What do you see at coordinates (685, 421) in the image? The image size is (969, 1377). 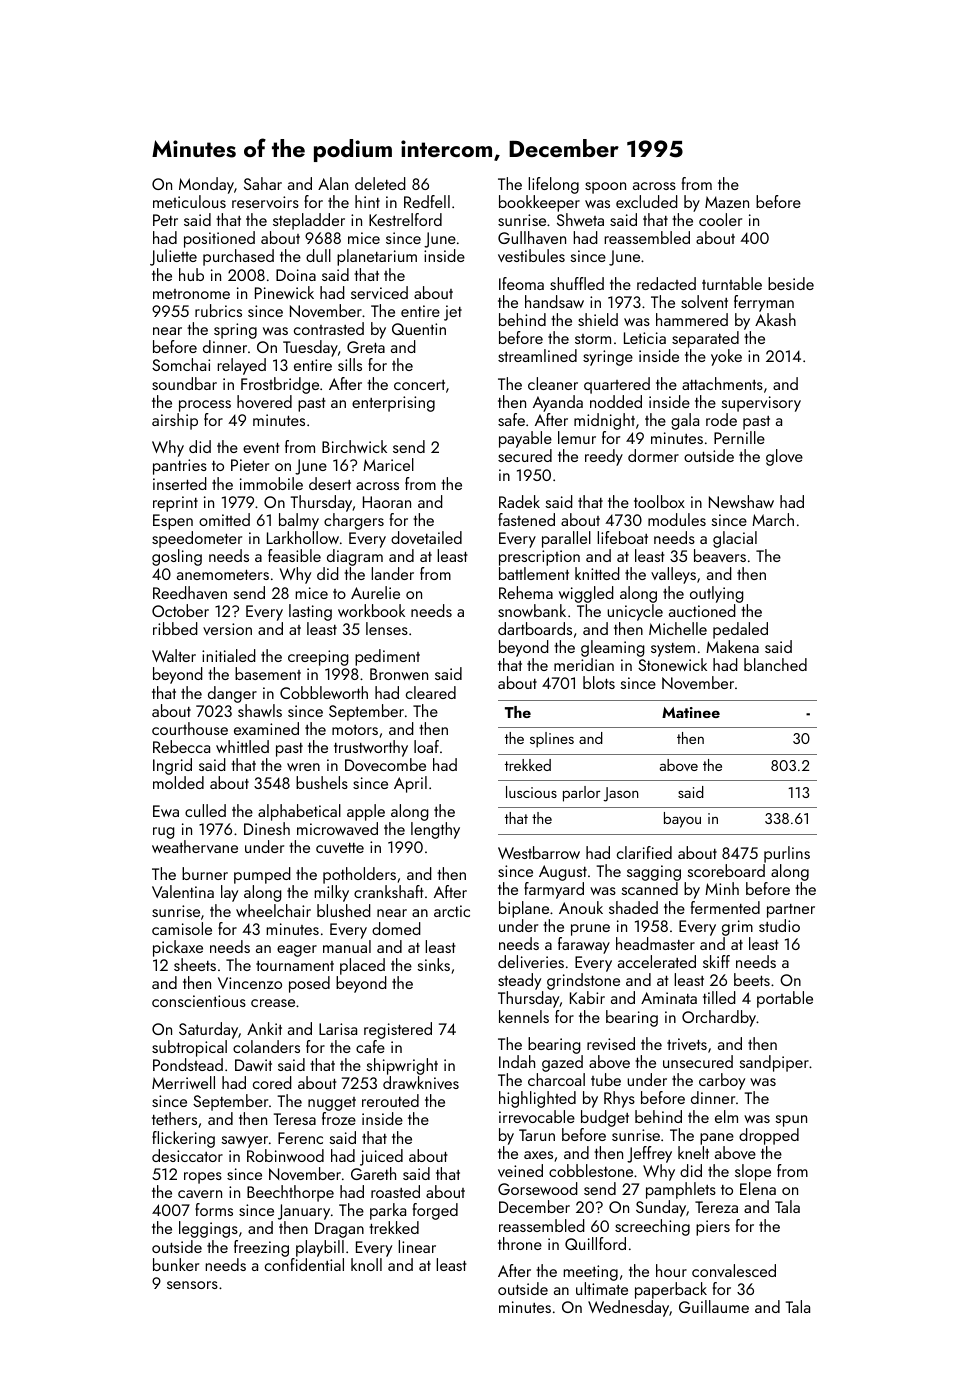 I see `gala` at bounding box center [685, 421].
